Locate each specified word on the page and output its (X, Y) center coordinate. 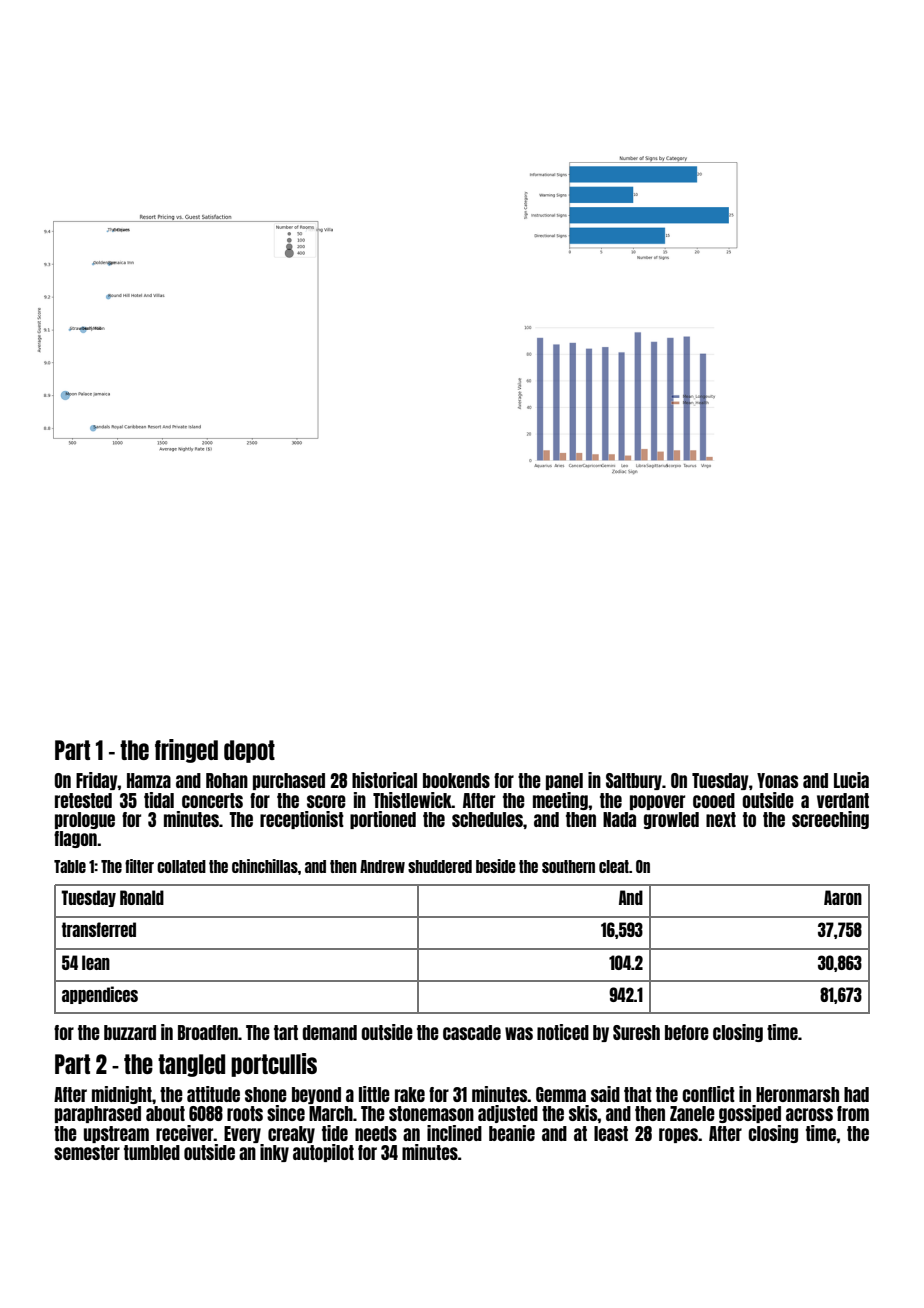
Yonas (777, 780)
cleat (614, 866)
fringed (186, 751)
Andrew (382, 866)
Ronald (142, 897)
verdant (843, 800)
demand (329, 1032)
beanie (512, 1133)
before (687, 1032)
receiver (185, 1133)
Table (70, 866)
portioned (383, 820)
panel (564, 781)
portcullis (274, 1065)
